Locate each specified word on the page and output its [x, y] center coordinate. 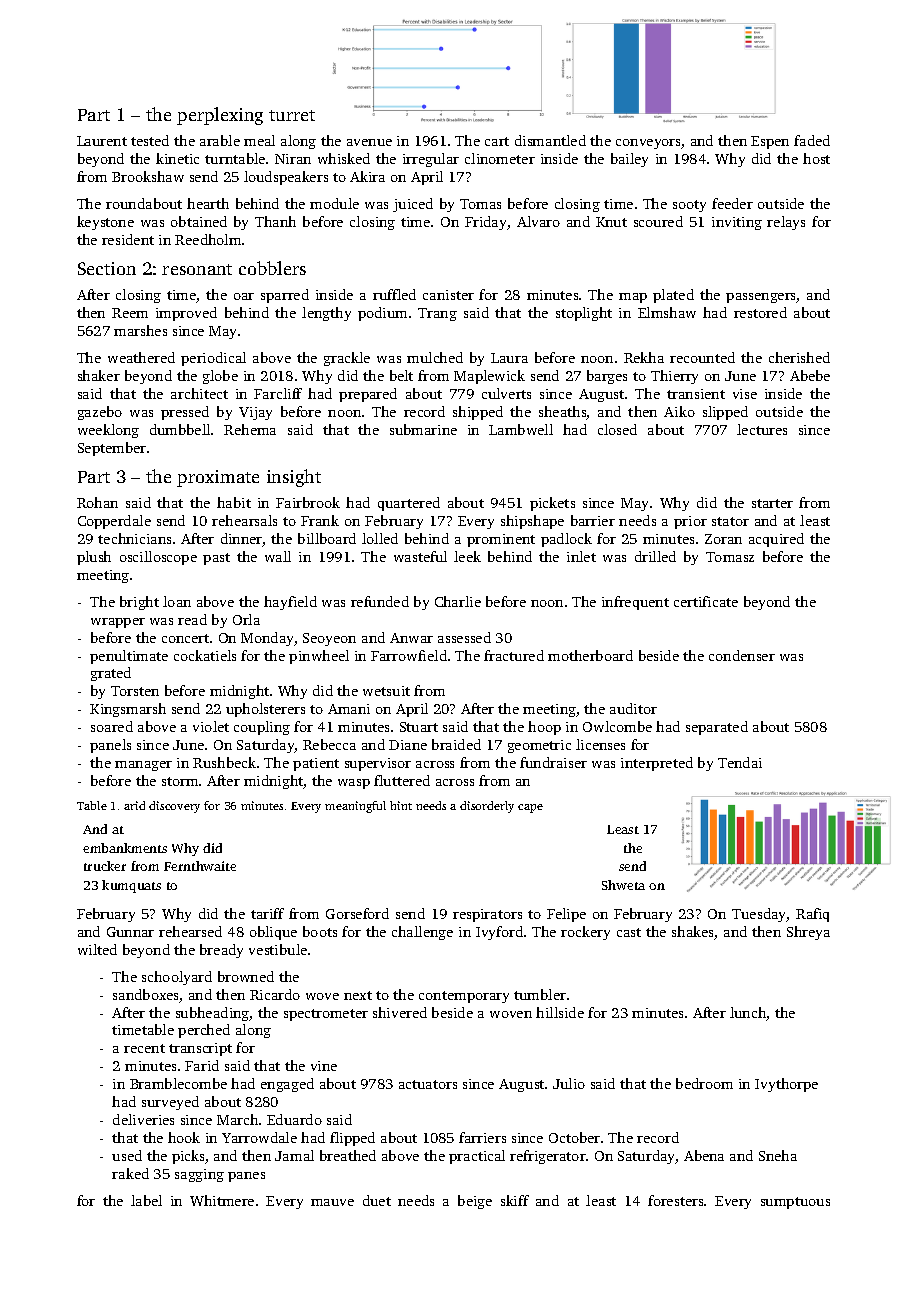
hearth [208, 203]
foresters [675, 1200]
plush [94, 558]
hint [401, 805]
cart [497, 141]
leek [467, 556]
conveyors [649, 144]
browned [246, 976]
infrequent [635, 603]
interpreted [657, 764]
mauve [332, 1202]
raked [130, 1173]
